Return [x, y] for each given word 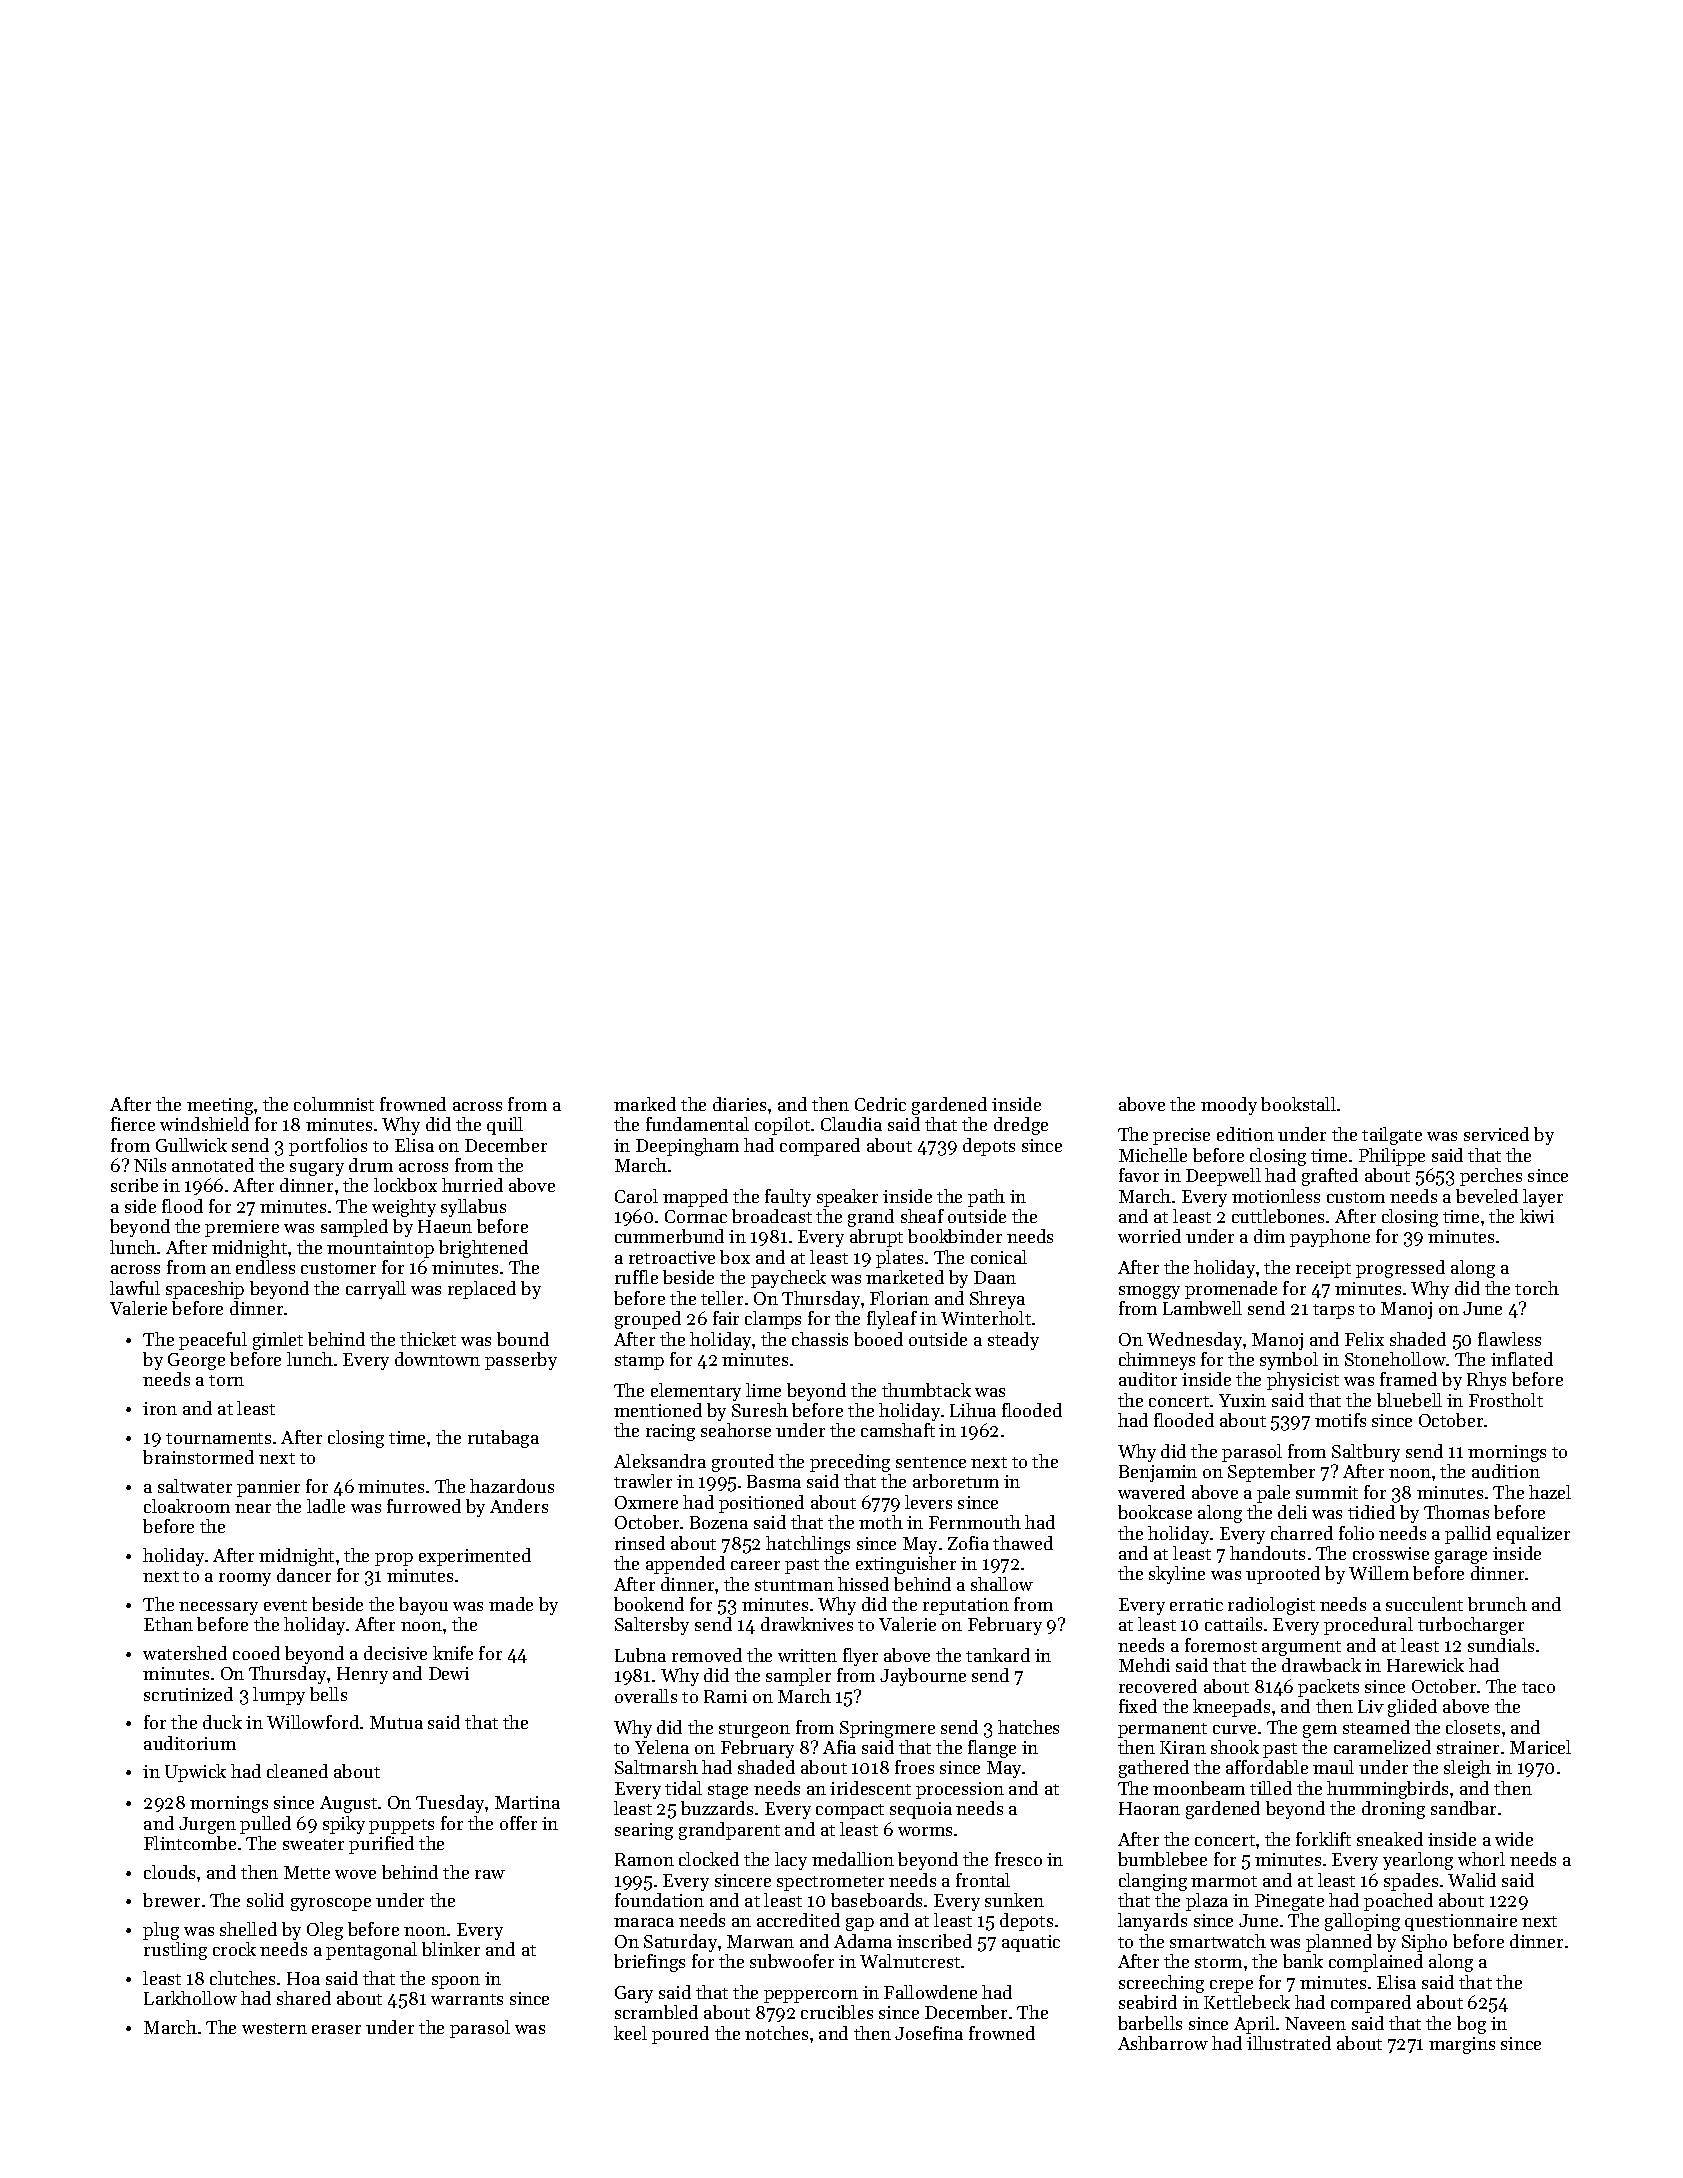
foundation [659, 1900]
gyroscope [331, 1904]
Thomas [1456, 1512]
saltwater [195, 1486]
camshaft [898, 1430]
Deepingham [687, 1147]
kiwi [1537, 1216]
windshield [204, 1124]
